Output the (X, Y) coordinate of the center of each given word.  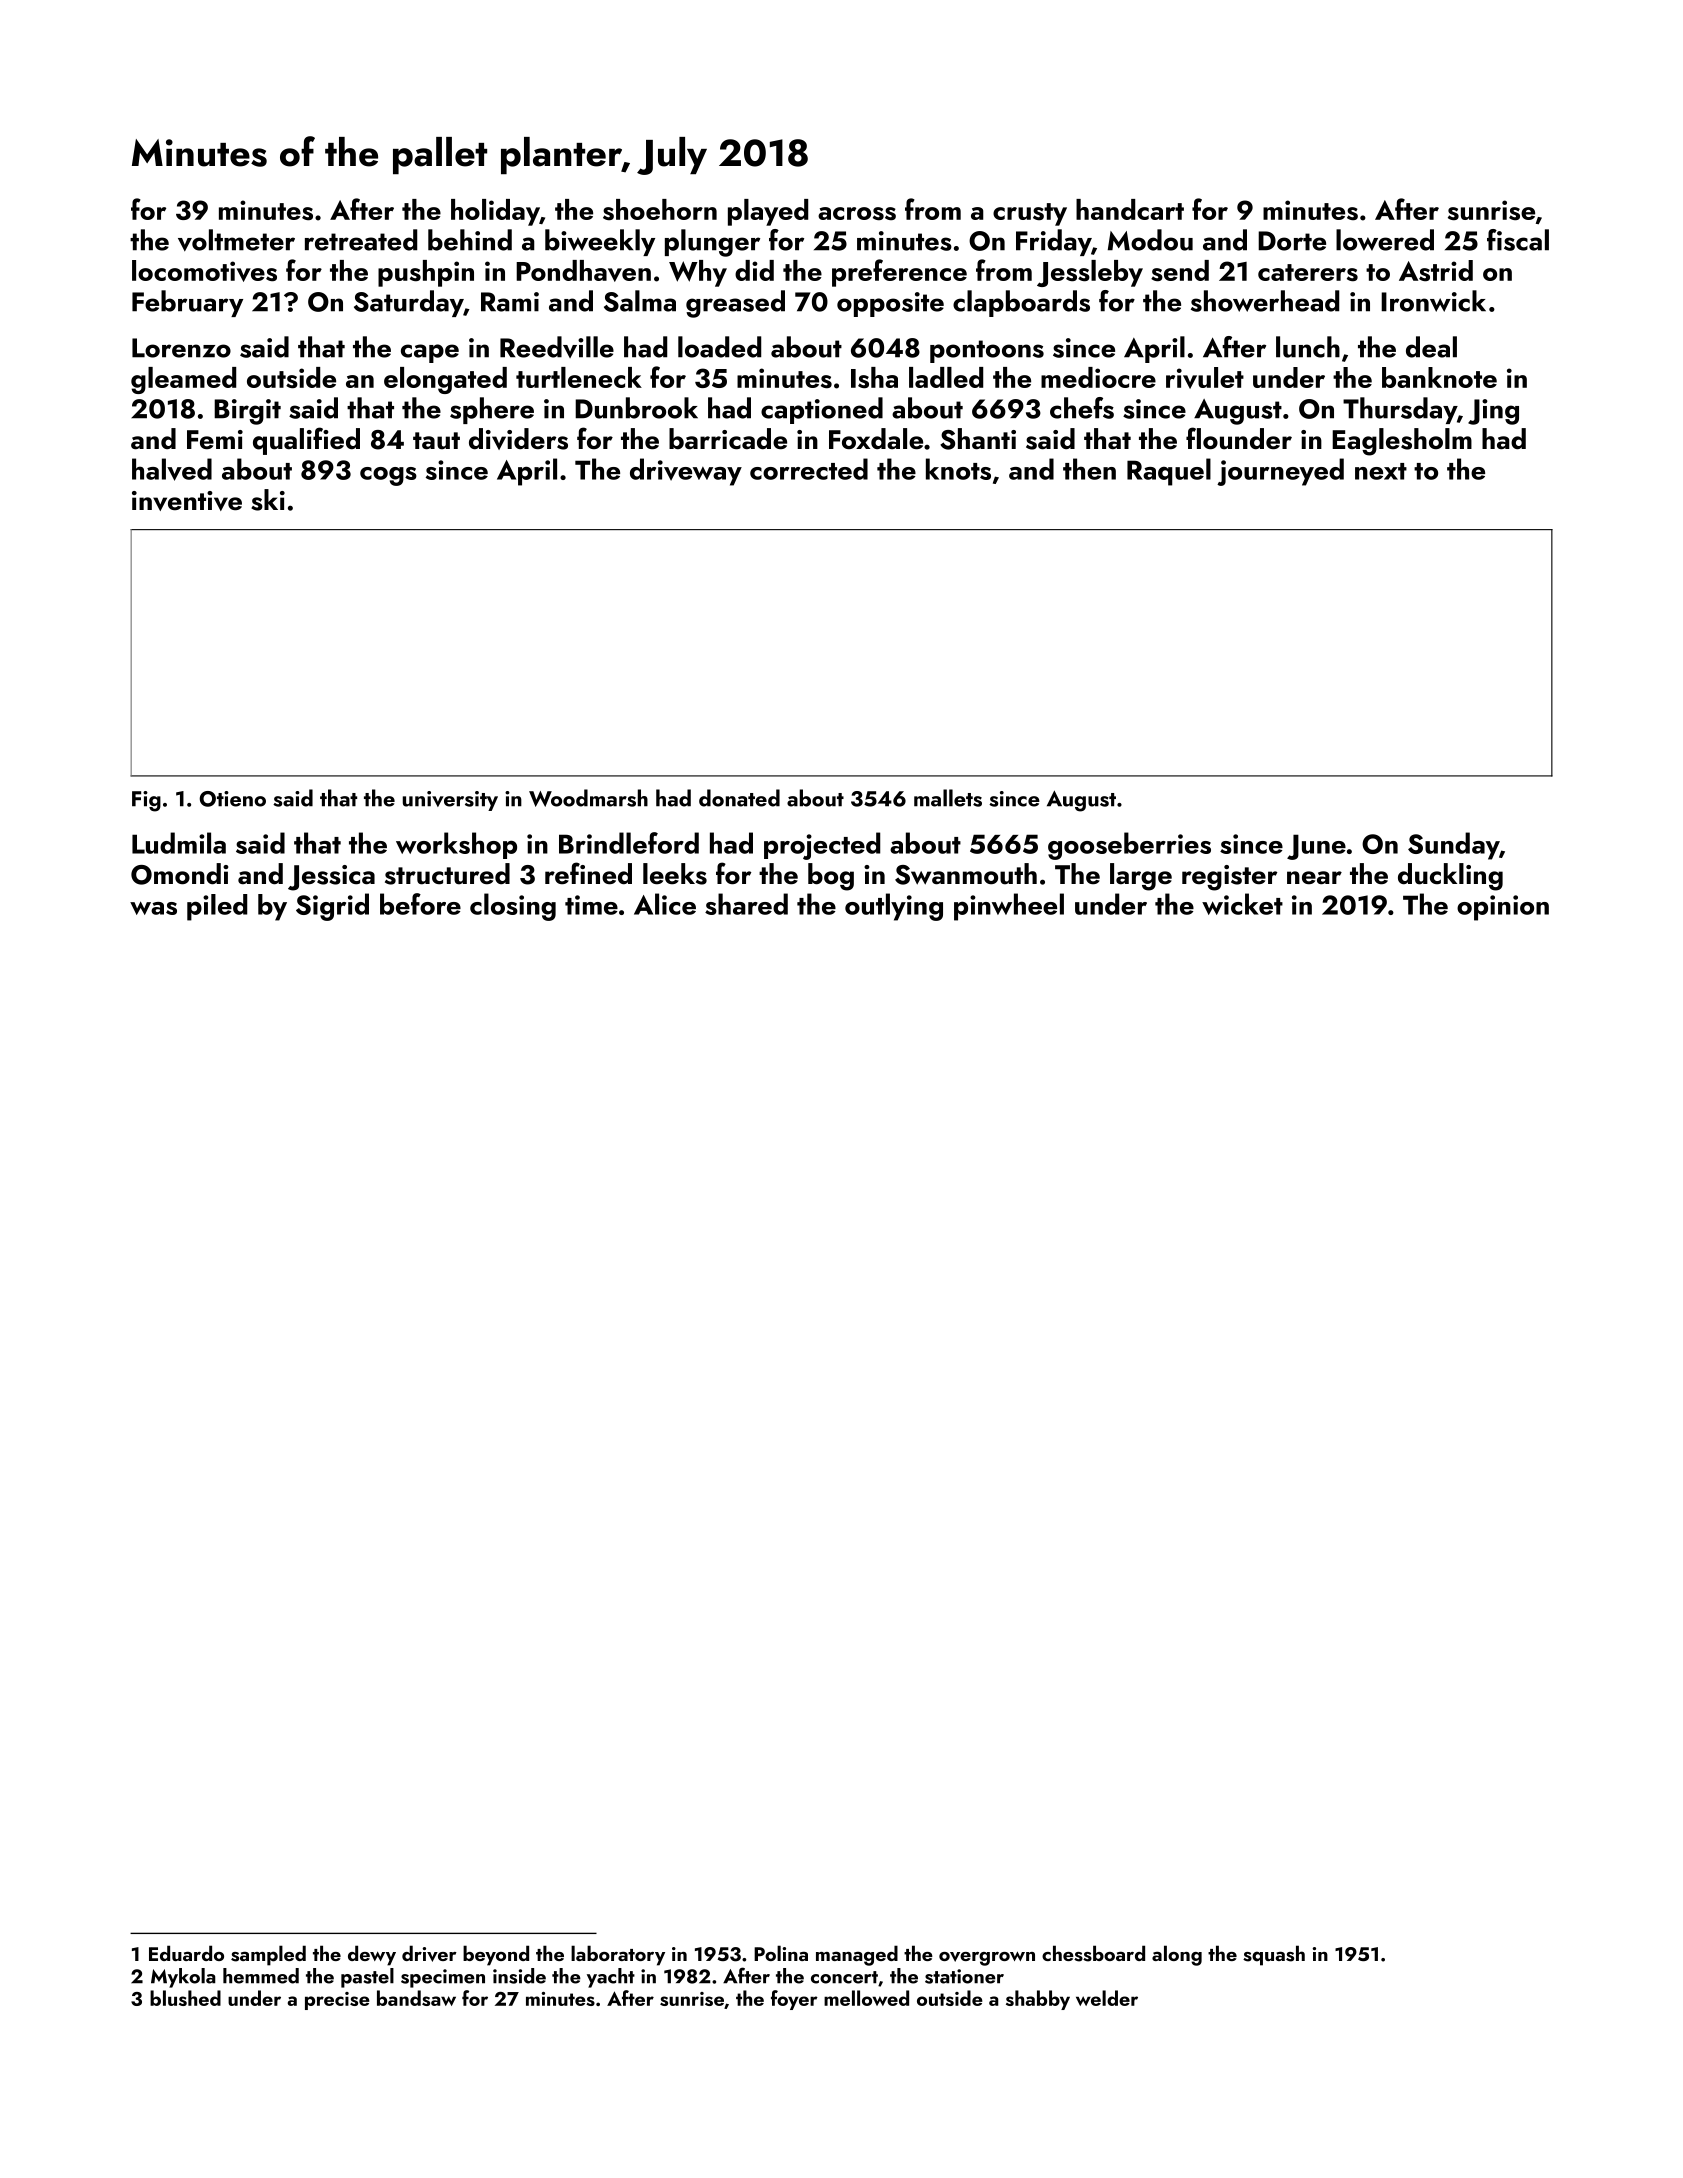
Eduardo (186, 1953)
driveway (686, 472)
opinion (1503, 908)
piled (217, 907)
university (450, 801)
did (754, 270)
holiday (495, 212)
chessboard (1093, 1953)
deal (1431, 347)
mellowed (866, 1998)
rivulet (1205, 378)
